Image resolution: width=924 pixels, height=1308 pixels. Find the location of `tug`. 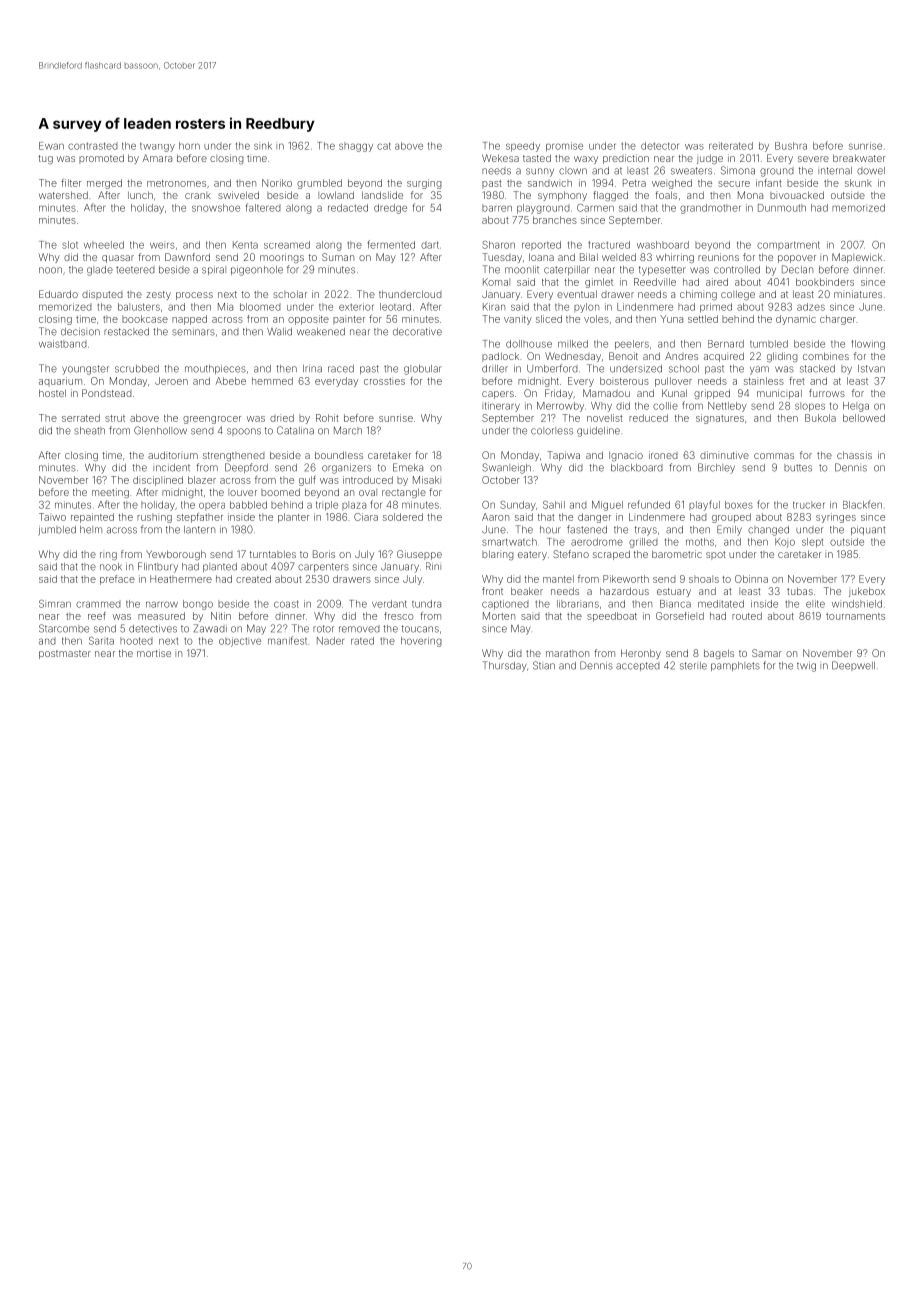

tug is located at coordinates (45, 159).
